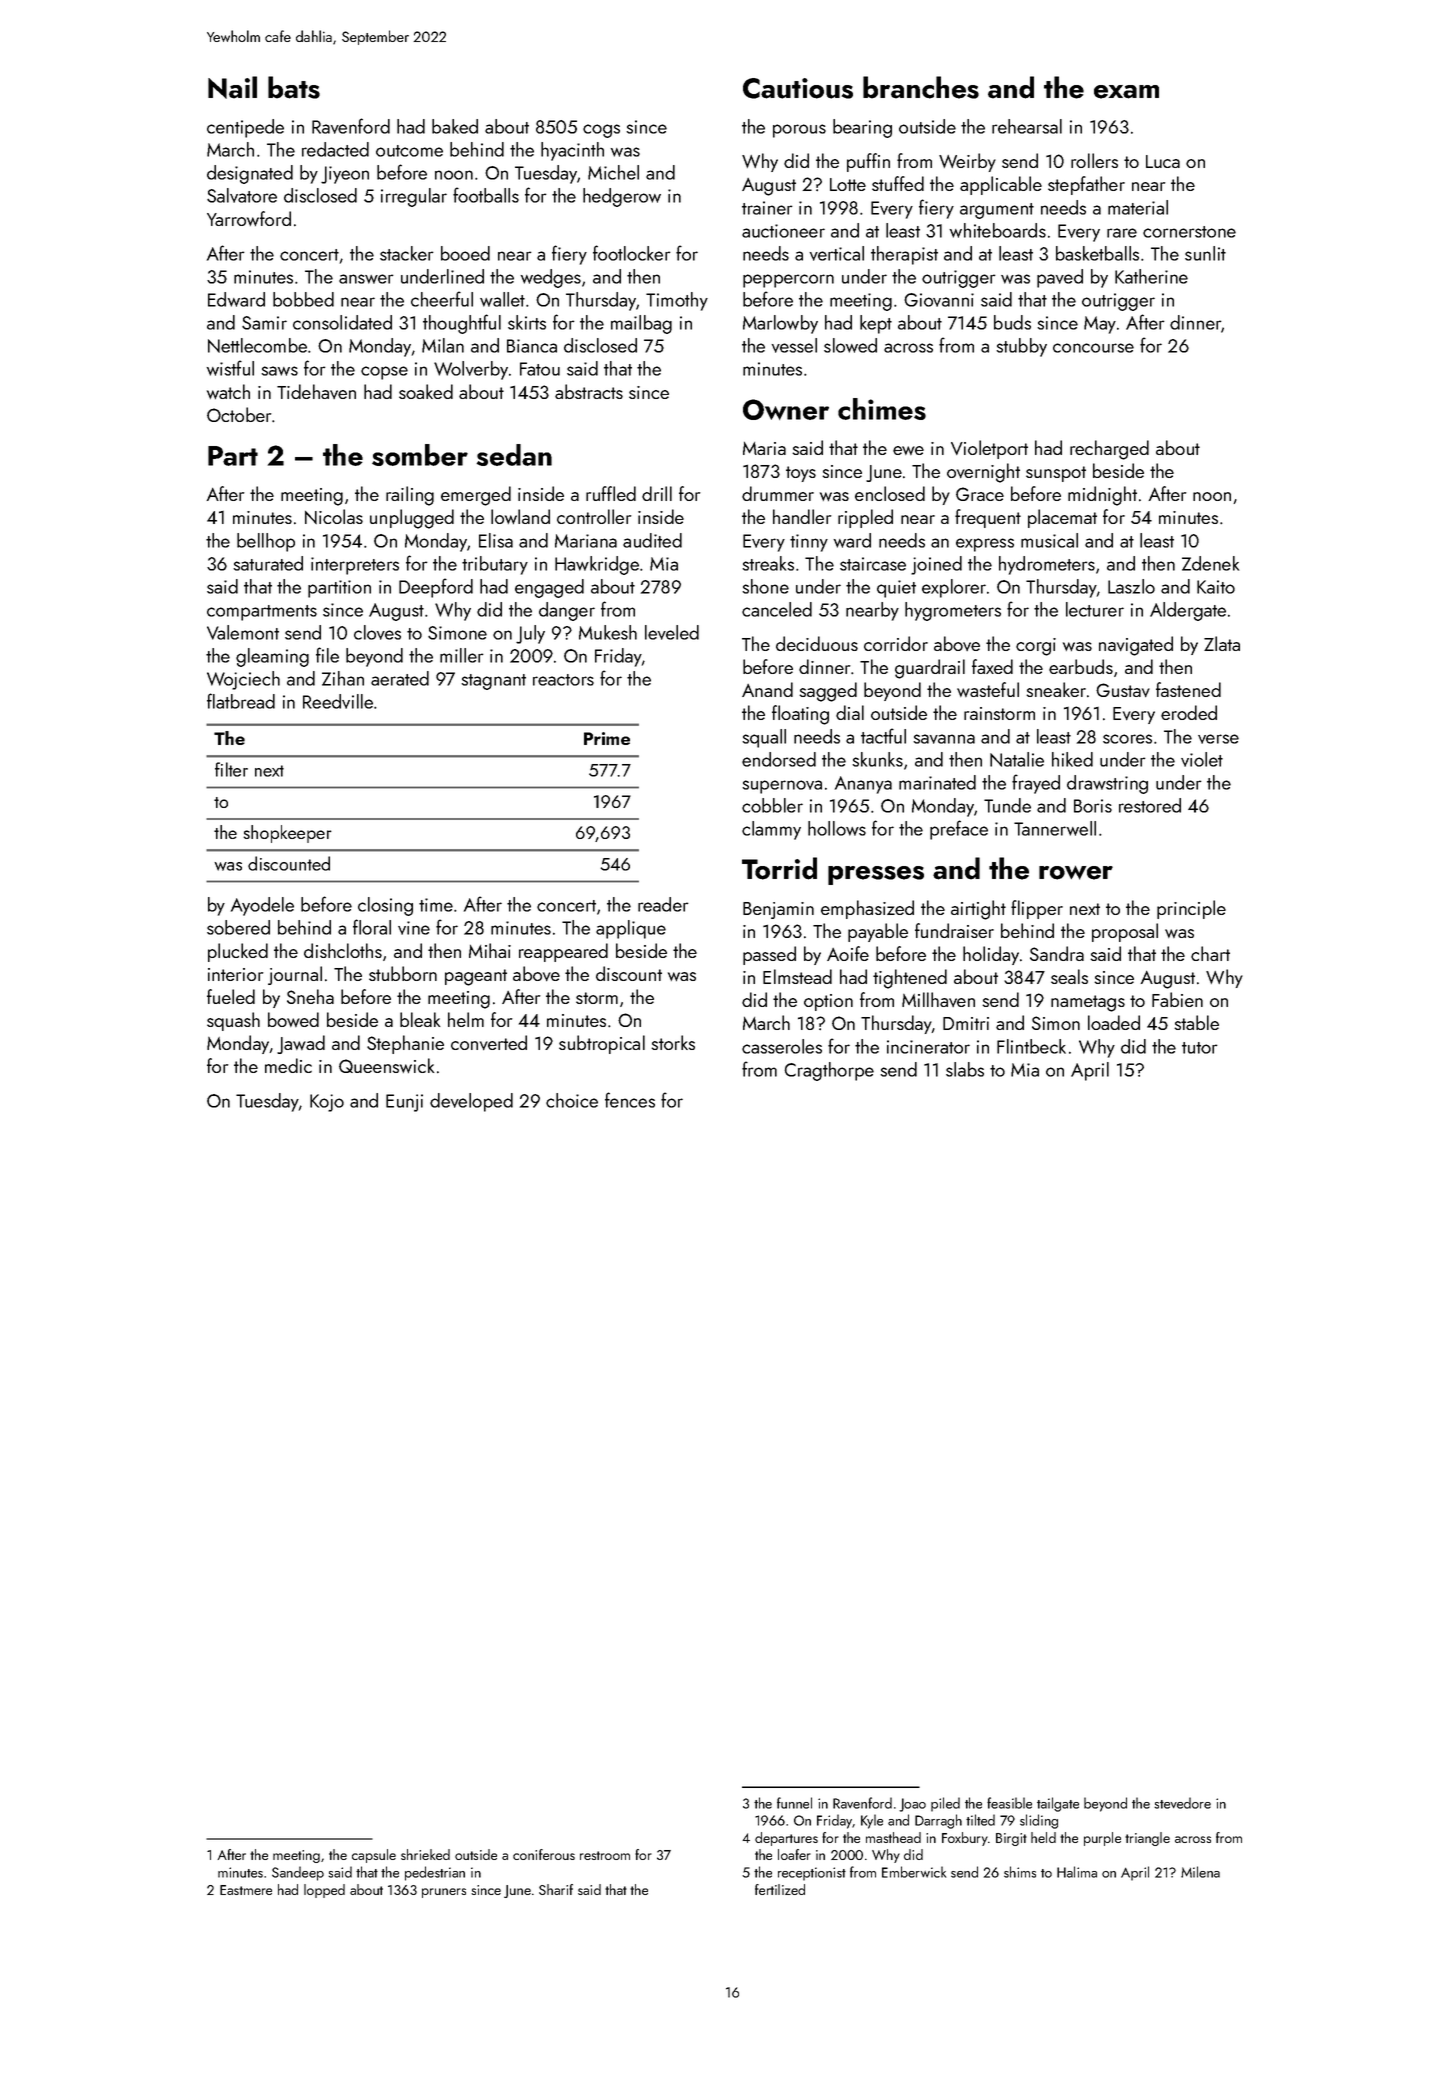 This screenshot has width=1450, height=2100. Describe the element at coordinates (783, 231) in the screenshot. I see `auctioneer` at that location.
